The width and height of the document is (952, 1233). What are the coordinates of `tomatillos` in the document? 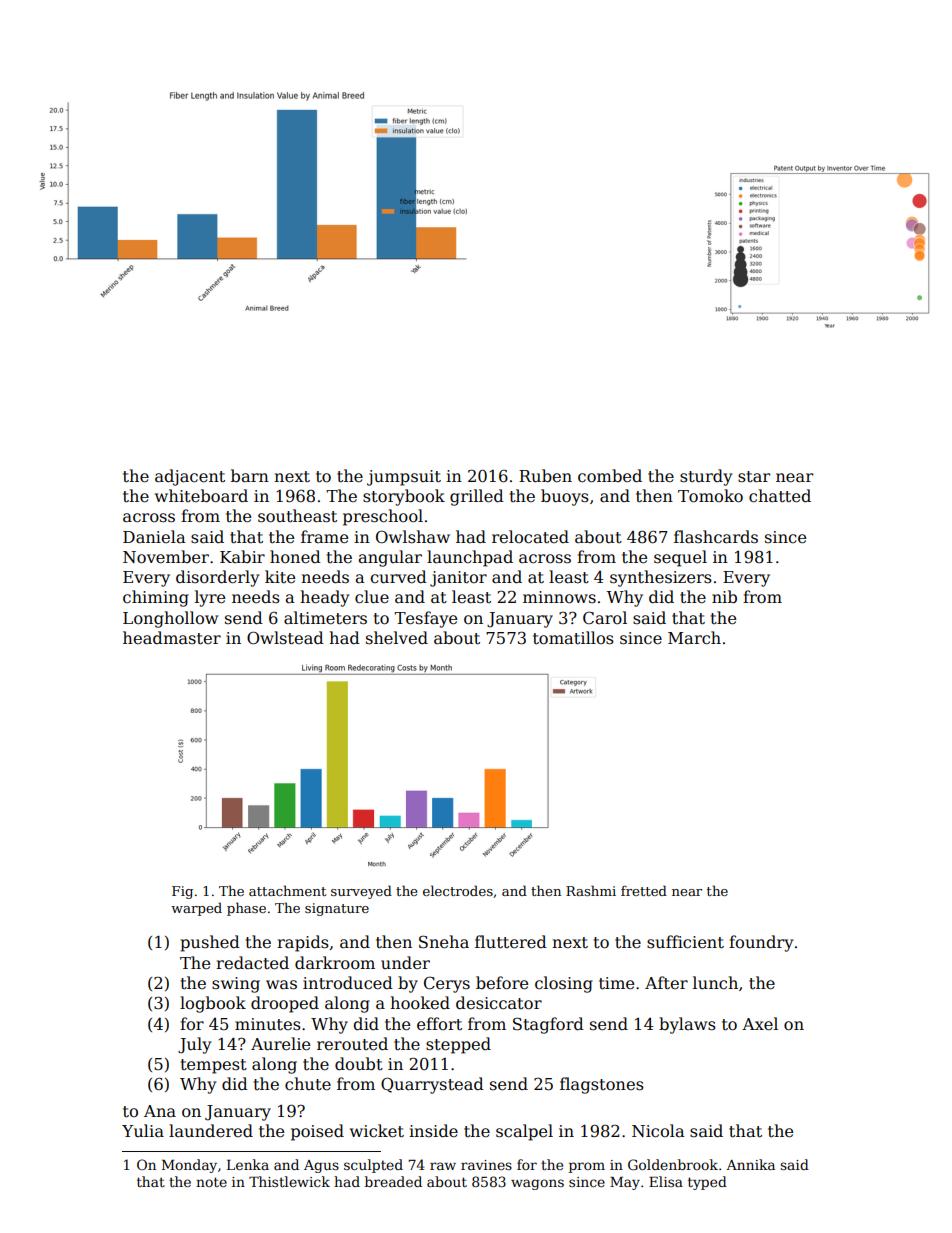 It's located at (573, 638).
